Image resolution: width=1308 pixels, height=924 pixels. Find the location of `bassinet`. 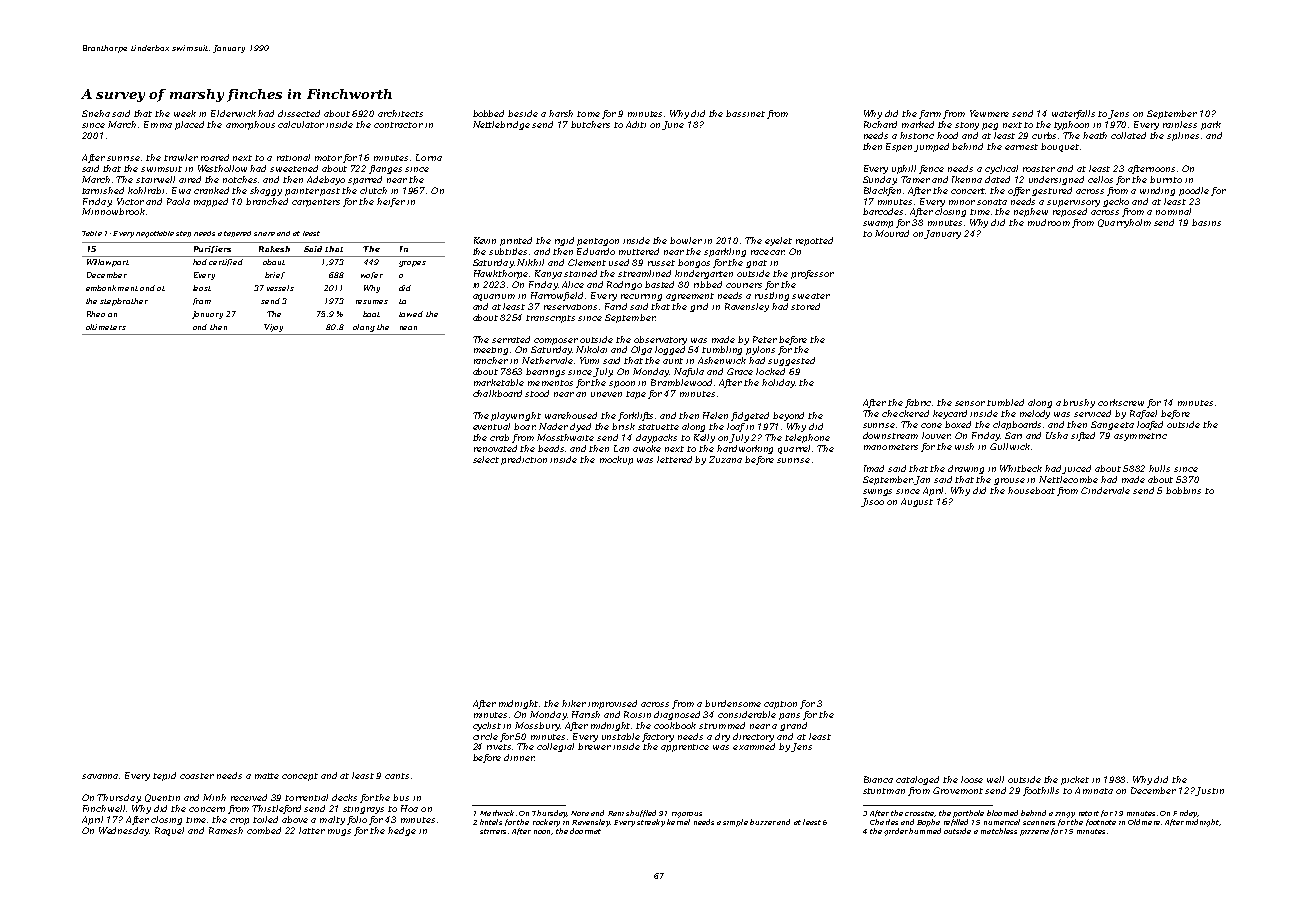

bassinet is located at coordinates (745, 113).
